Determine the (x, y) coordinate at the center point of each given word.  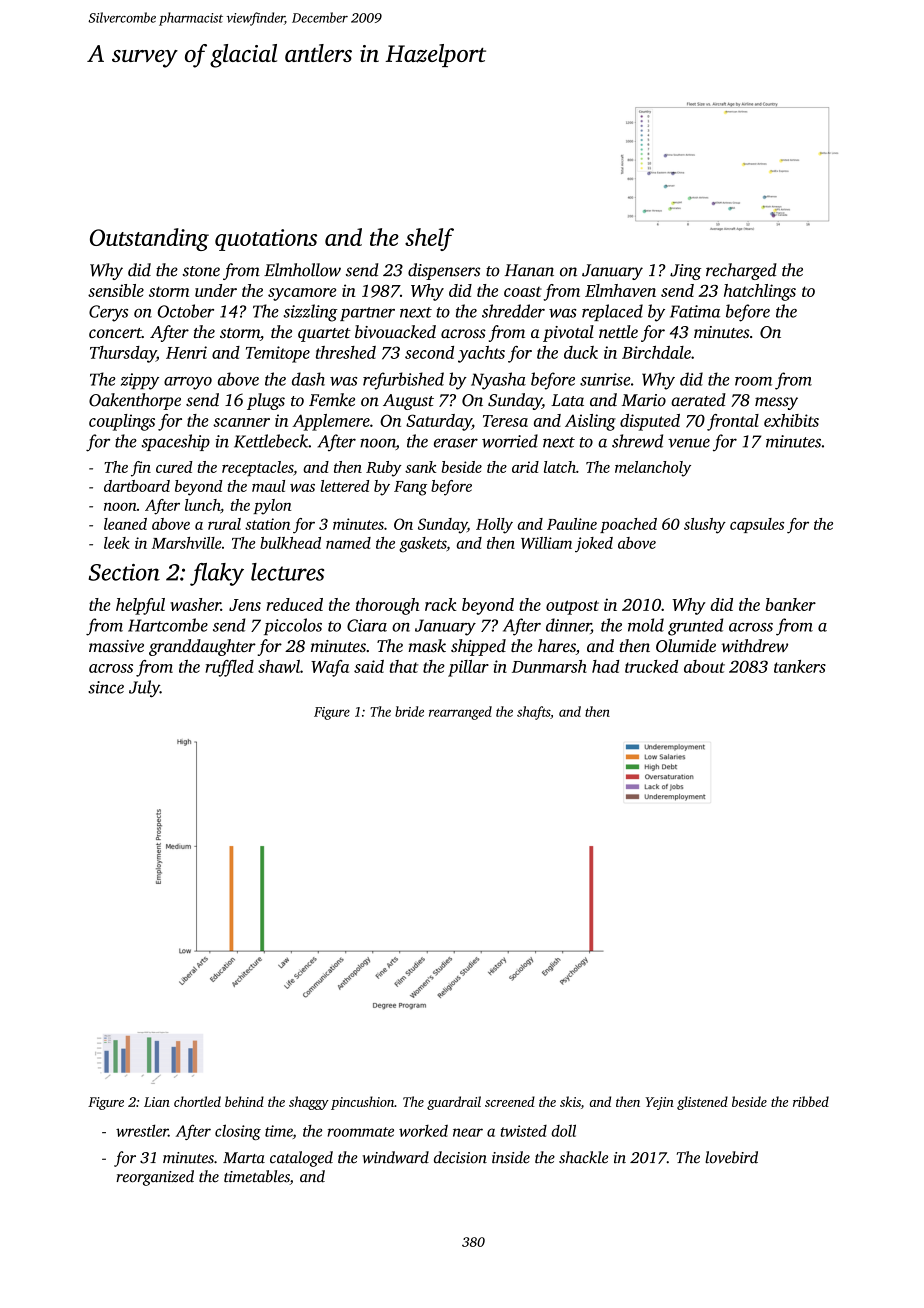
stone (201, 271)
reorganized (155, 1178)
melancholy (653, 469)
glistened (702, 1103)
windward (396, 1157)
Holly (494, 526)
